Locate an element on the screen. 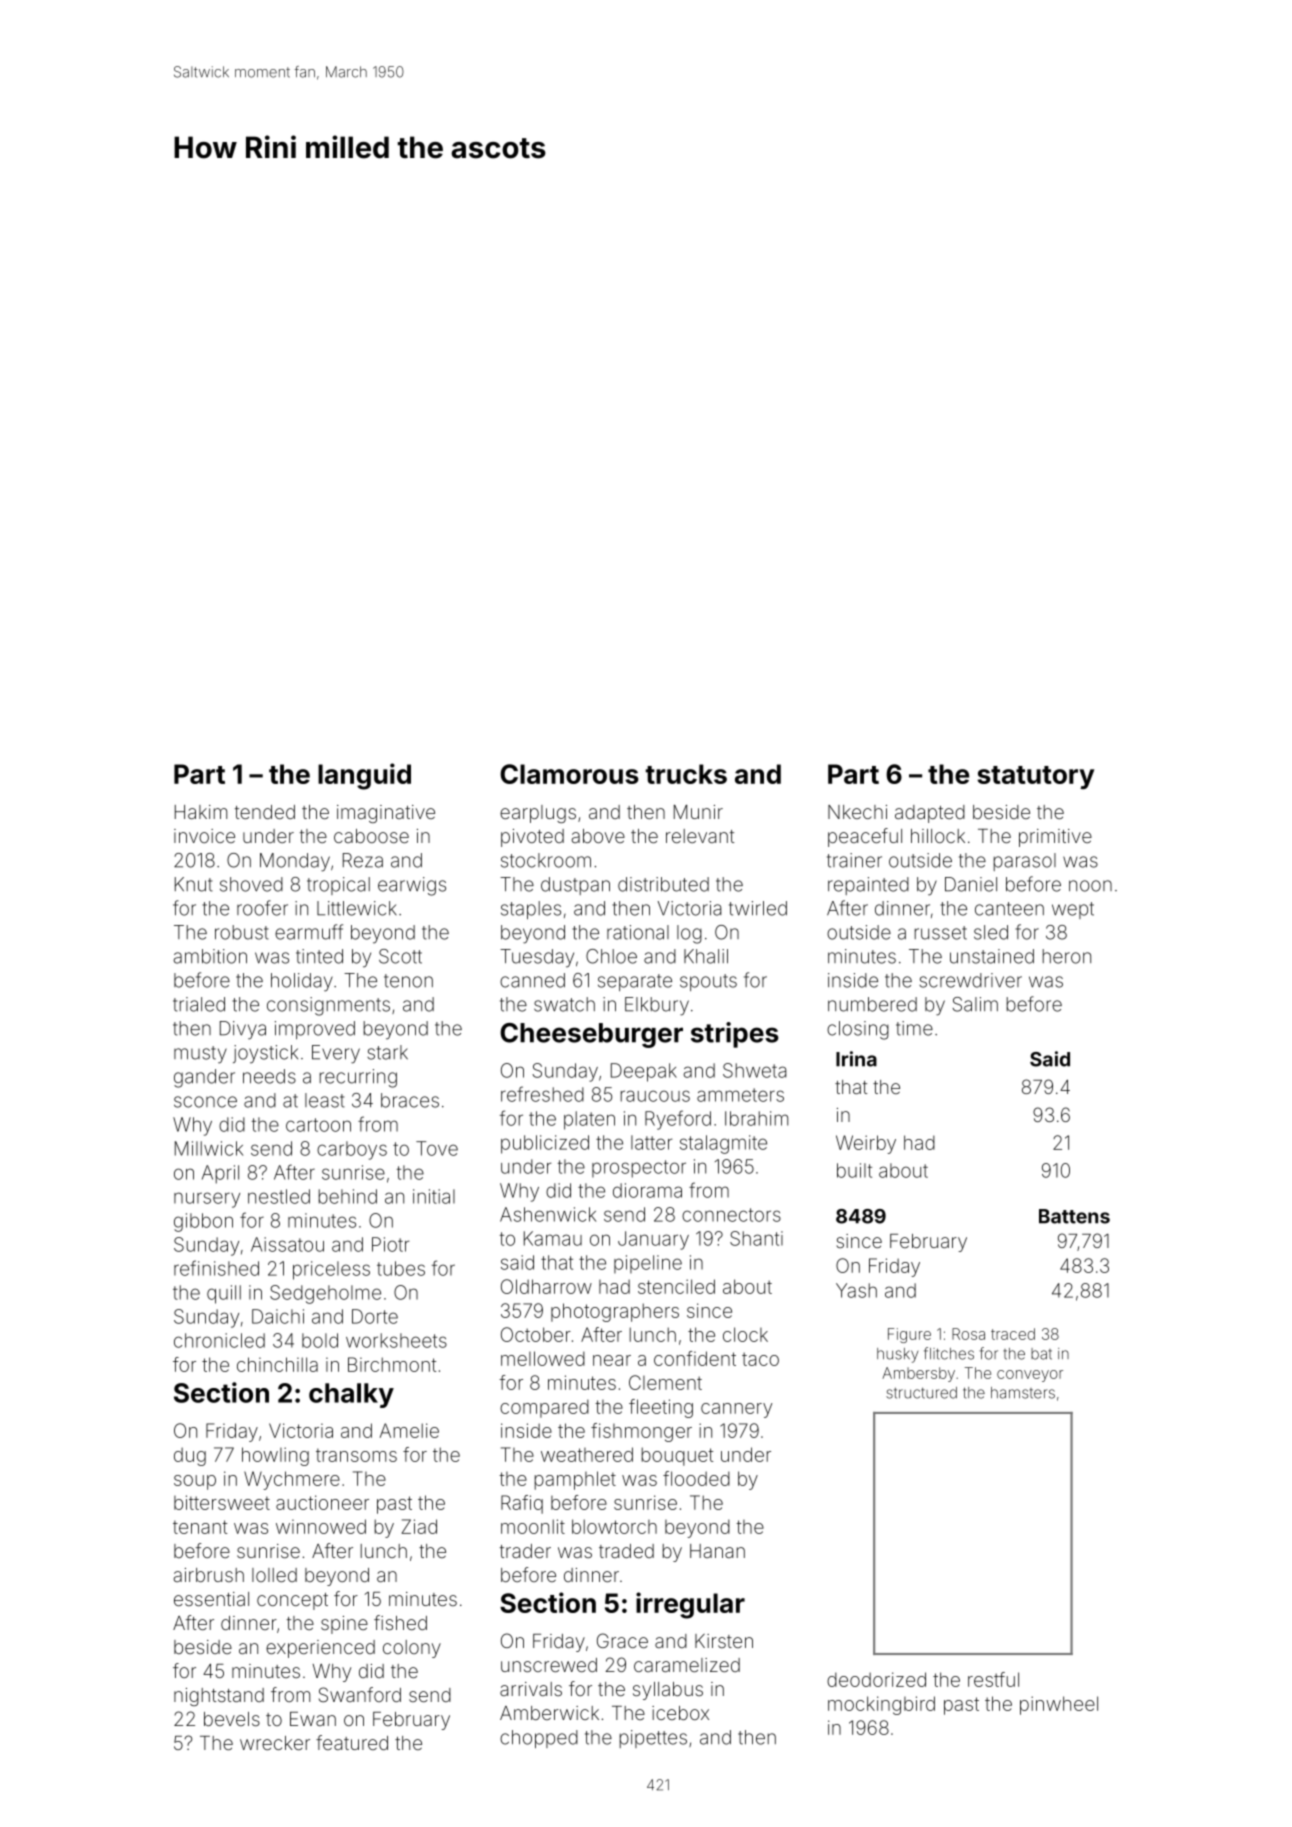 The height and width of the screenshot is (1827, 1292). earwigs is located at coordinates (412, 886).
